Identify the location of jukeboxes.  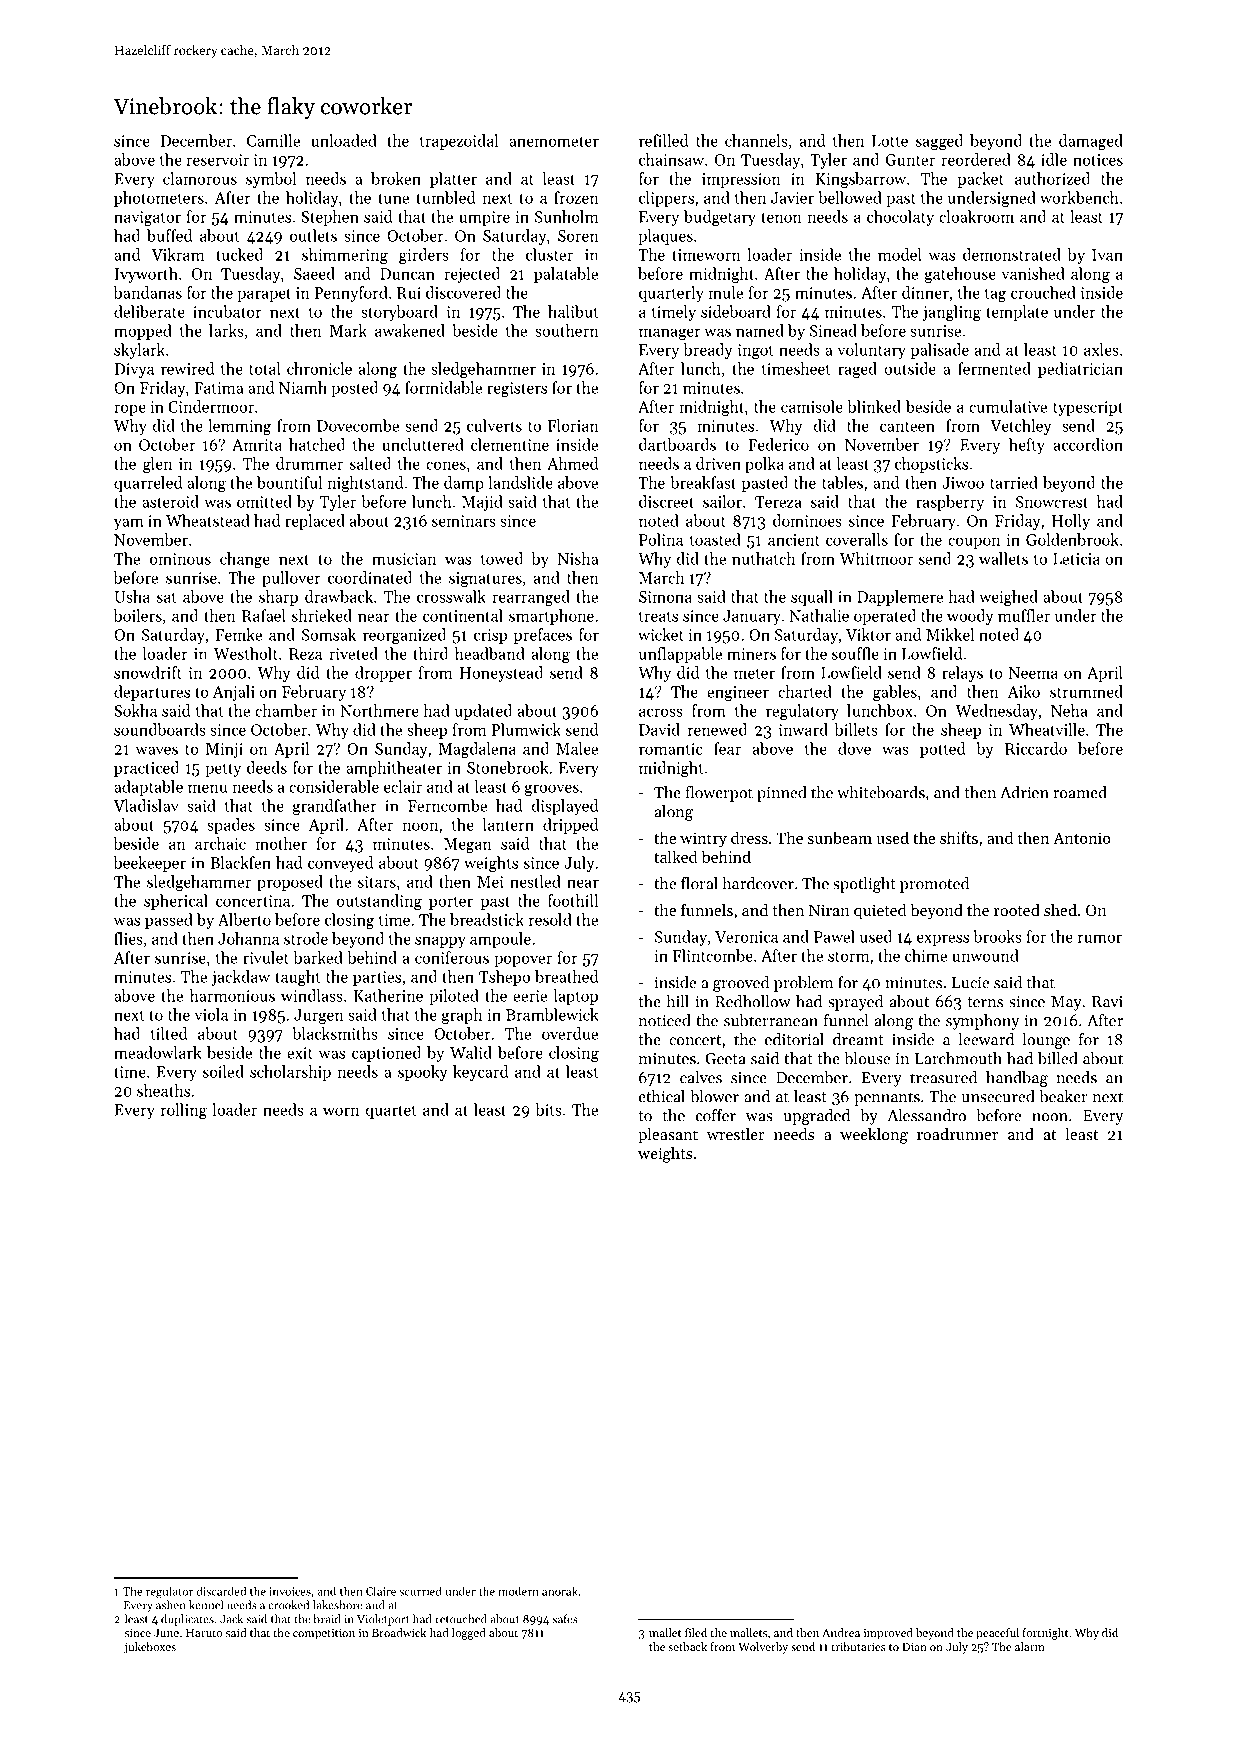
(150, 1648).
